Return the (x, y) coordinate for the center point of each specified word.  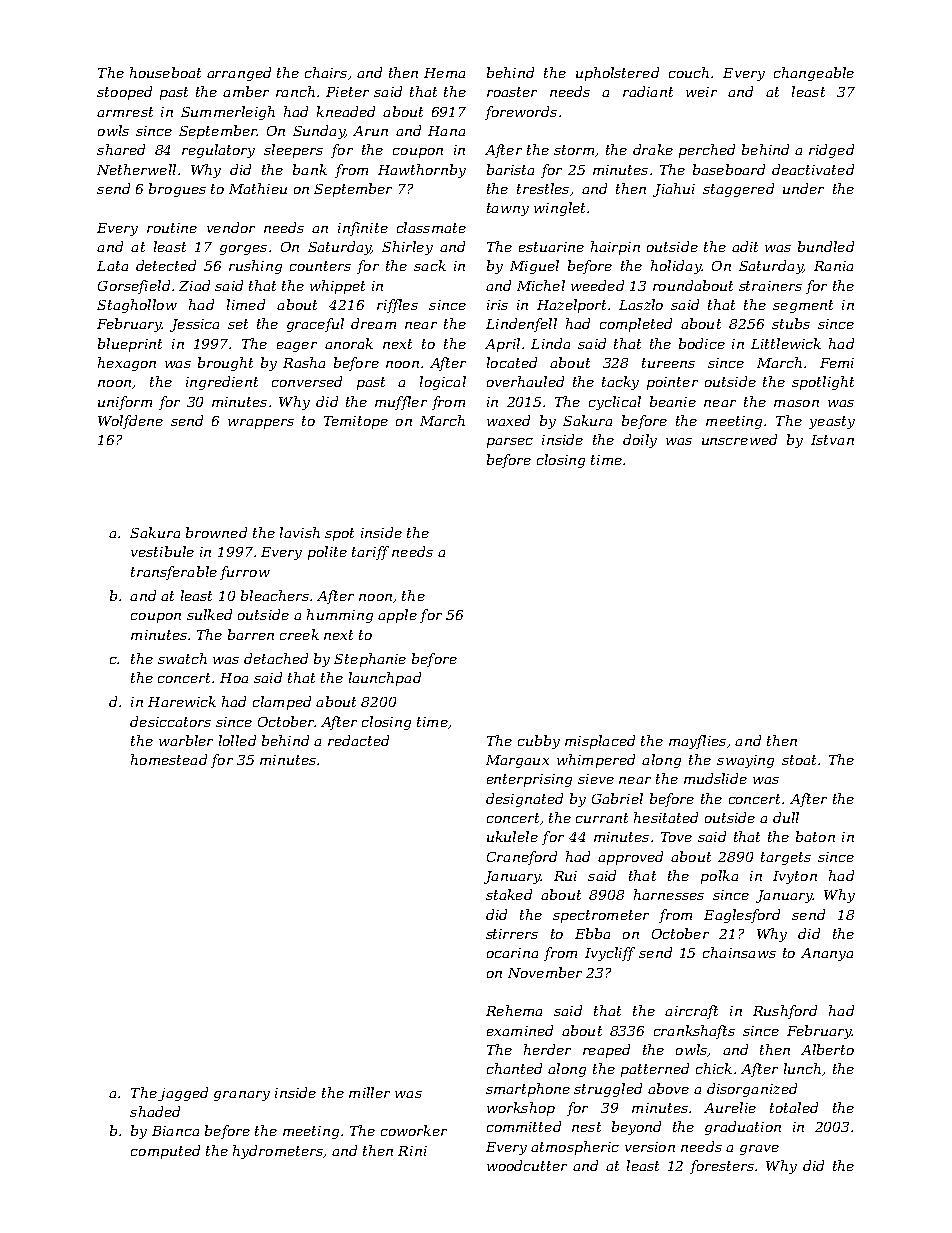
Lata (112, 266)
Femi (837, 363)
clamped (282, 703)
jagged (183, 1094)
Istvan (832, 440)
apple (397, 616)
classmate (431, 227)
